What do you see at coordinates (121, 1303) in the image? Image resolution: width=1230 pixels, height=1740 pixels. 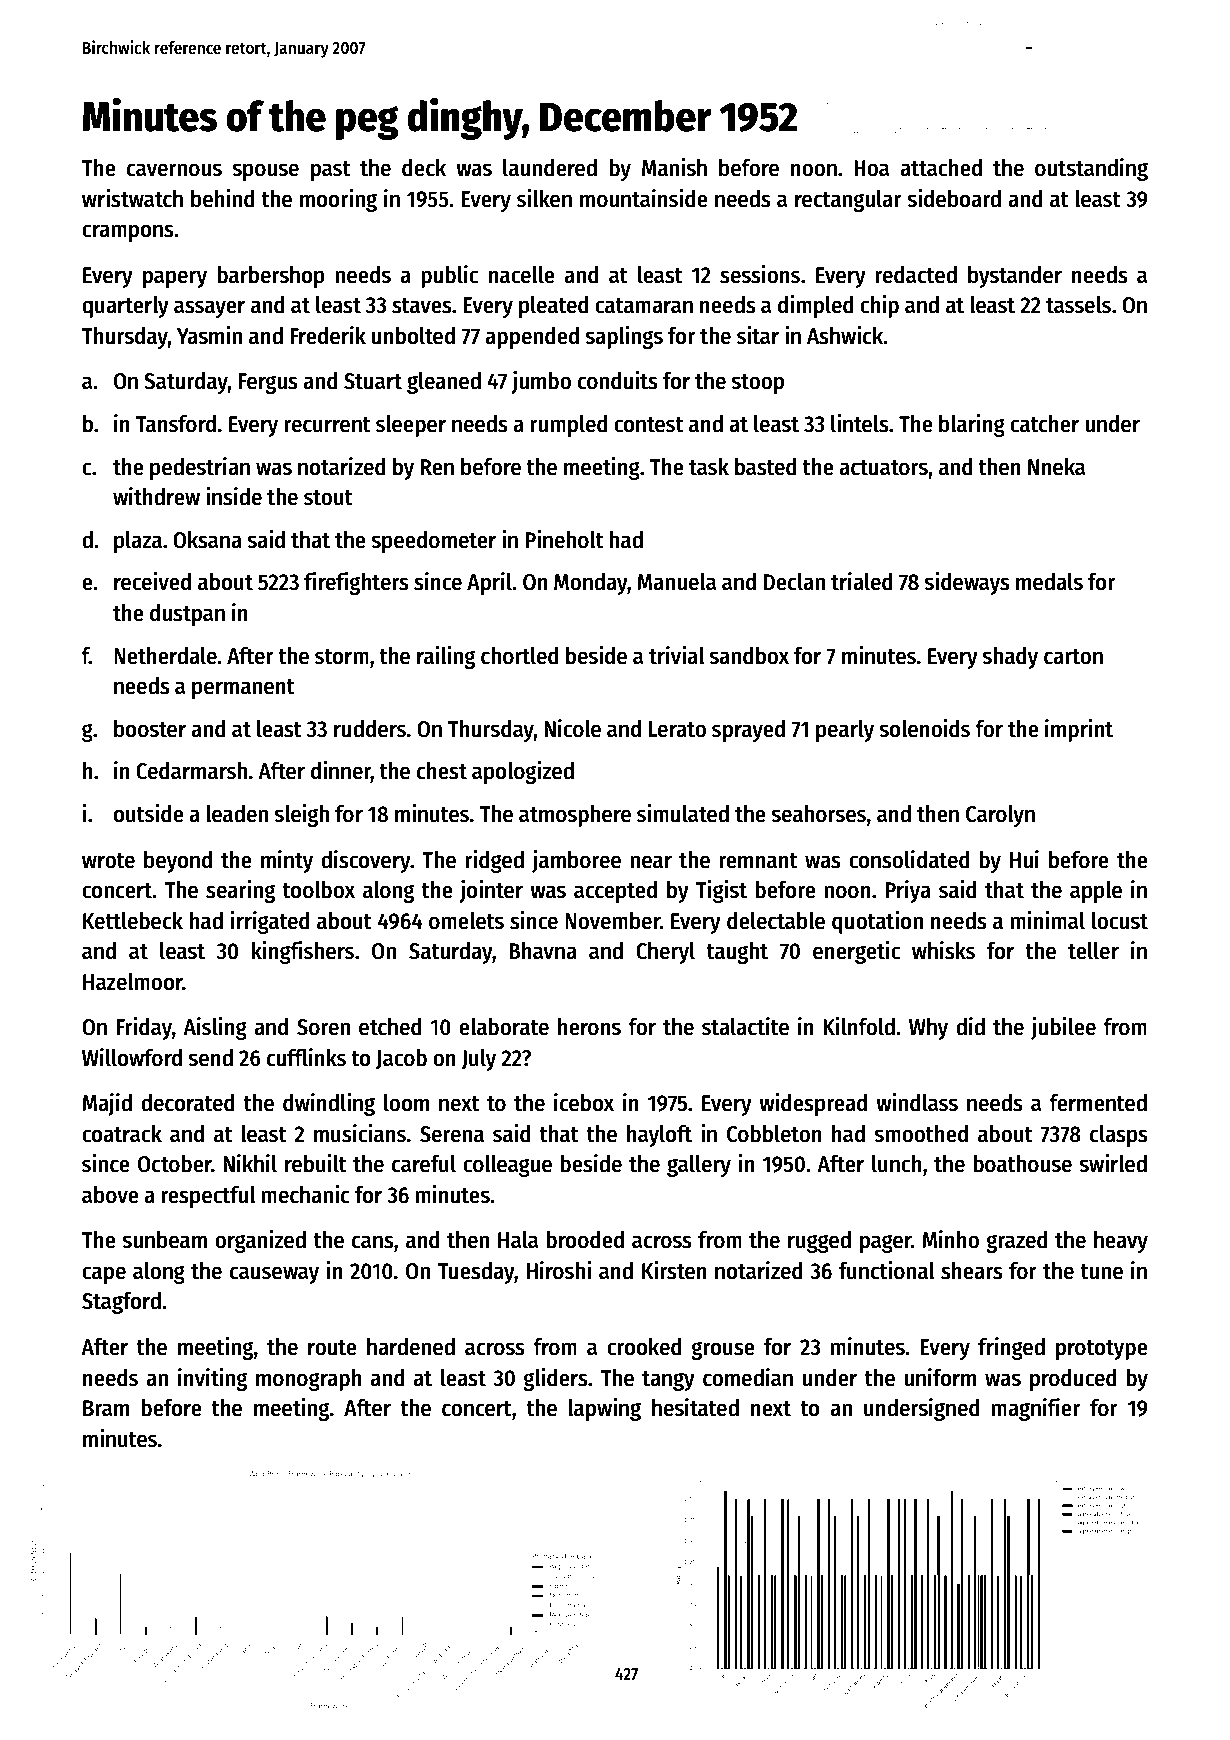 I see `Stagford` at bounding box center [121, 1303].
